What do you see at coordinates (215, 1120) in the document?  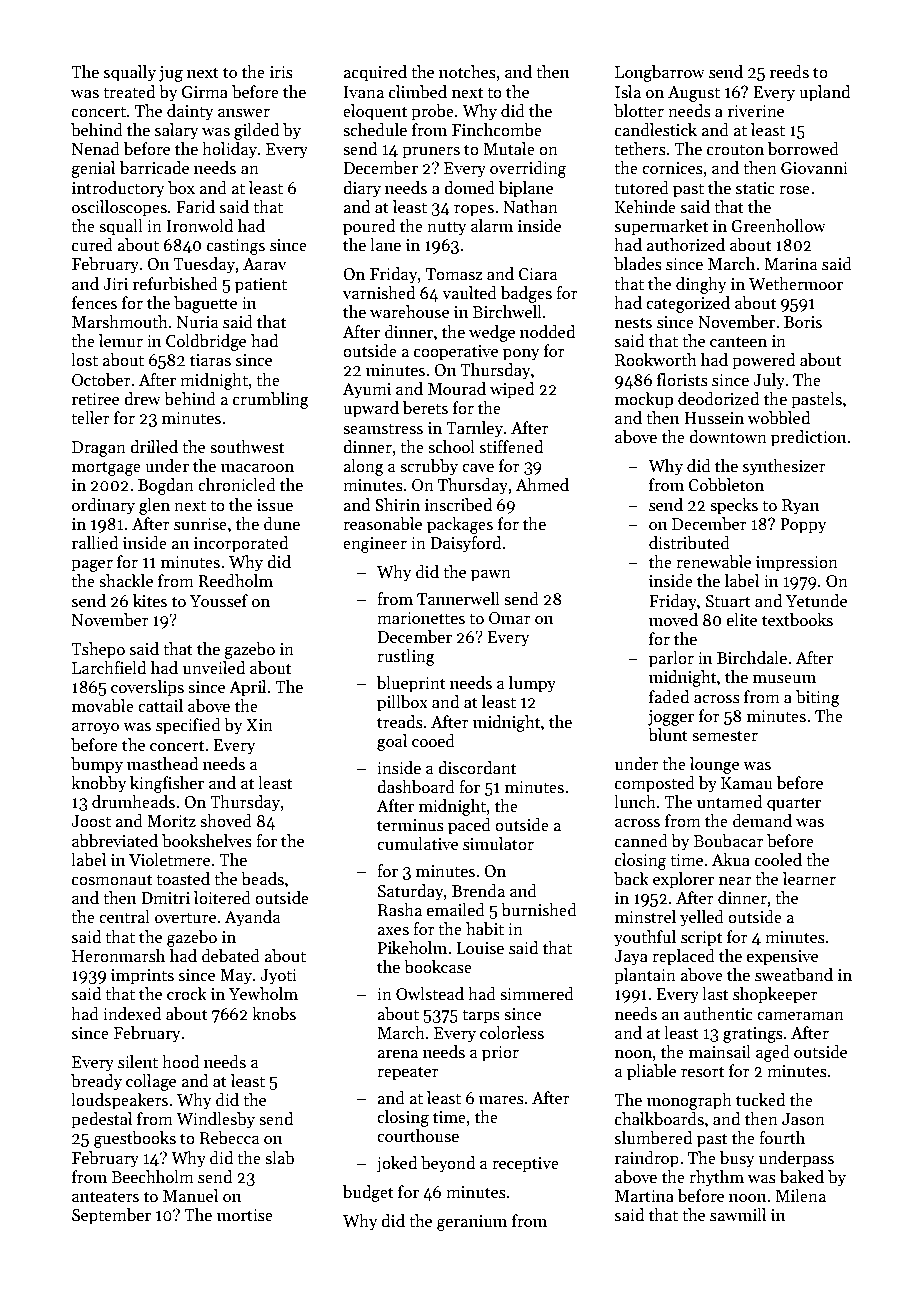 I see `Windlesby` at bounding box center [215, 1120].
